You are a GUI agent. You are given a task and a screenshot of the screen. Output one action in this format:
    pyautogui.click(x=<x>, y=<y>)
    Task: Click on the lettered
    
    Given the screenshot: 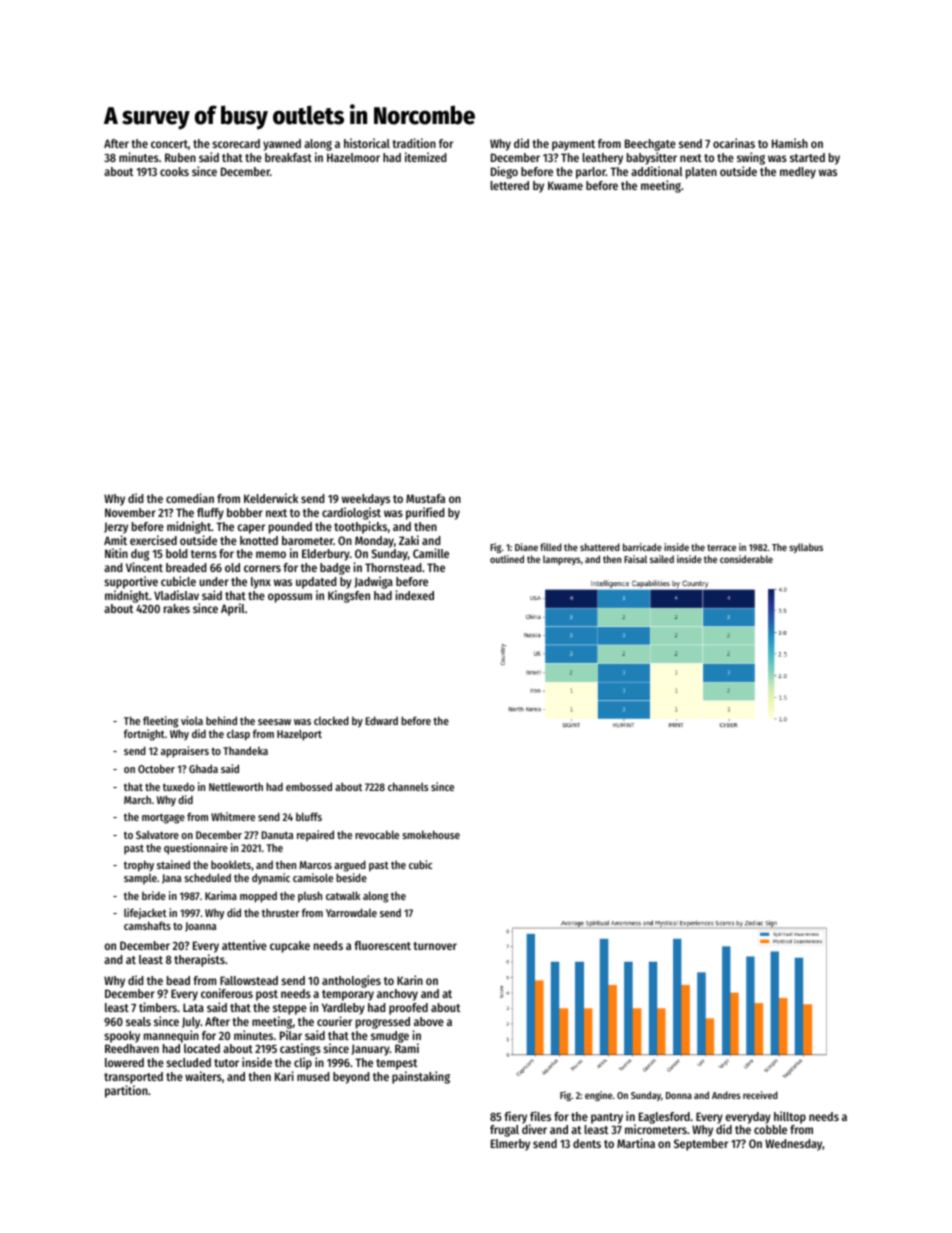 What is the action you would take?
    pyautogui.click(x=509, y=185)
